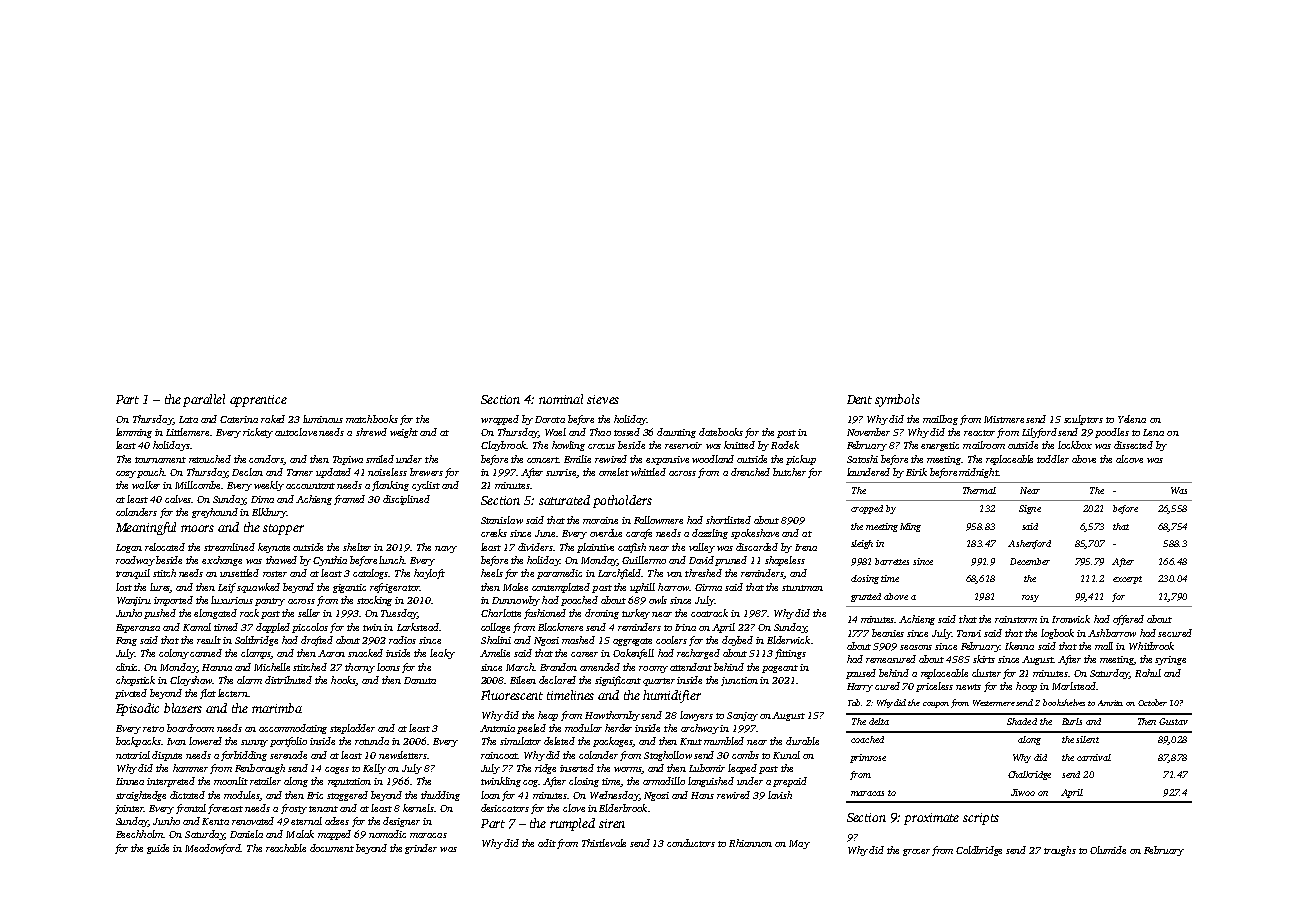 The height and width of the screenshot is (924, 1308). Describe the element at coordinates (246, 834) in the screenshot. I see `Daniela` at that location.
